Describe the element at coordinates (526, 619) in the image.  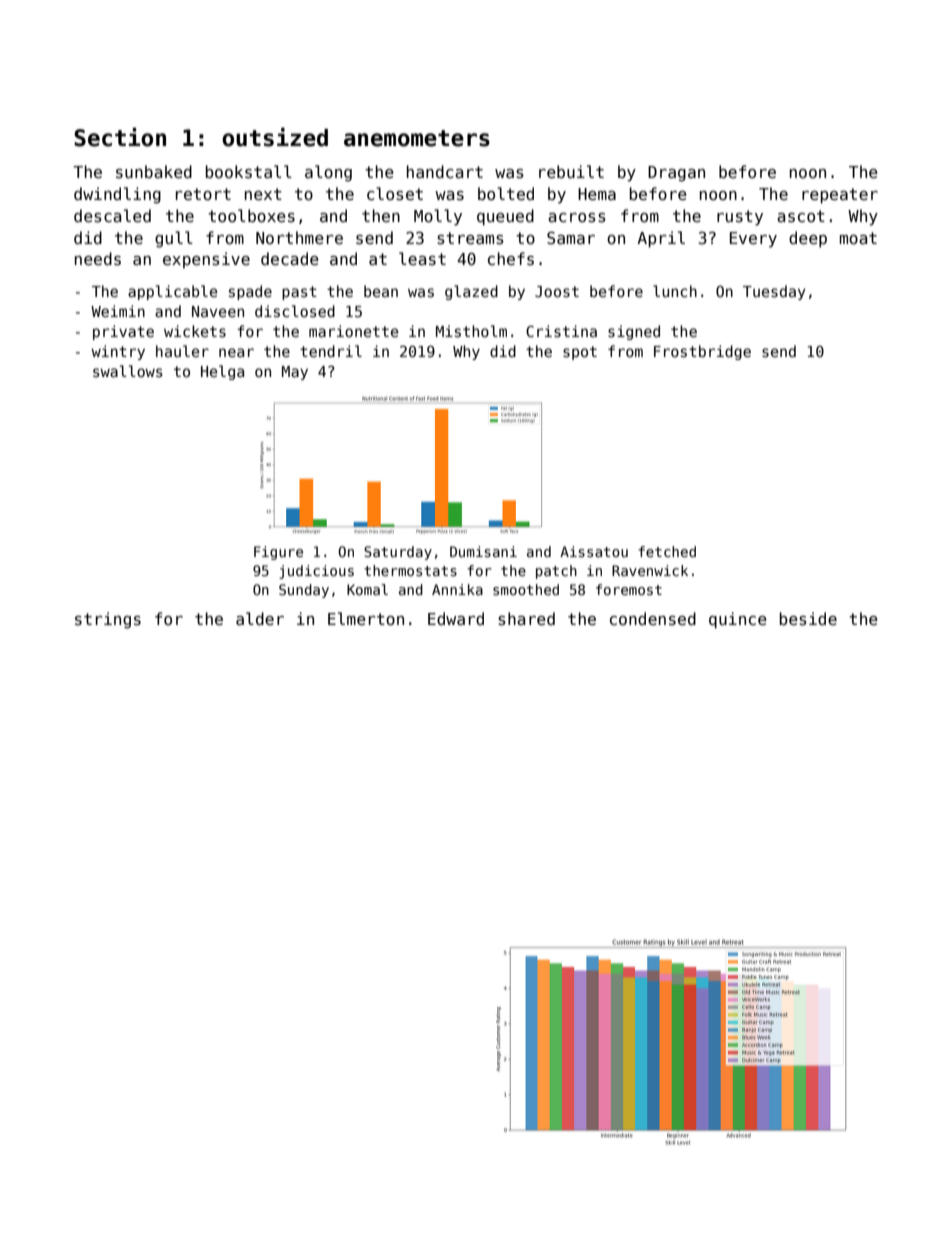
I see `shared` at that location.
